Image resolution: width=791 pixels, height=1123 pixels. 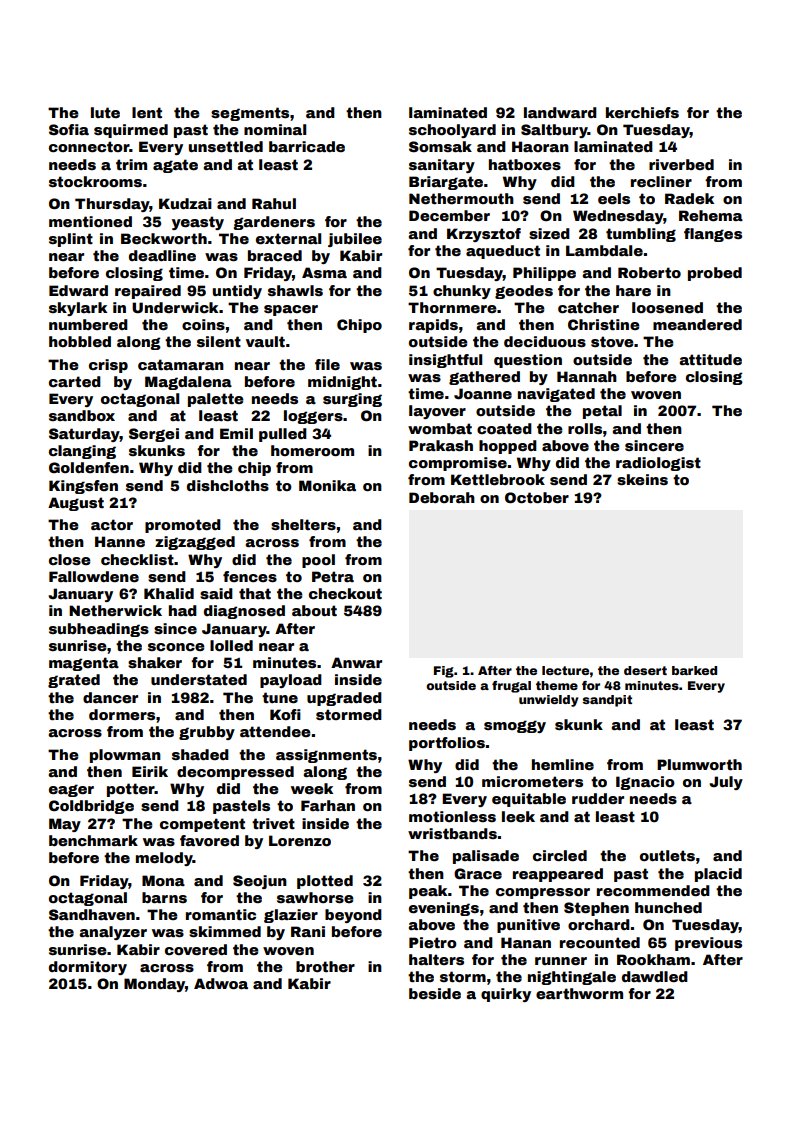 I want to click on barked, so click(x=694, y=670).
